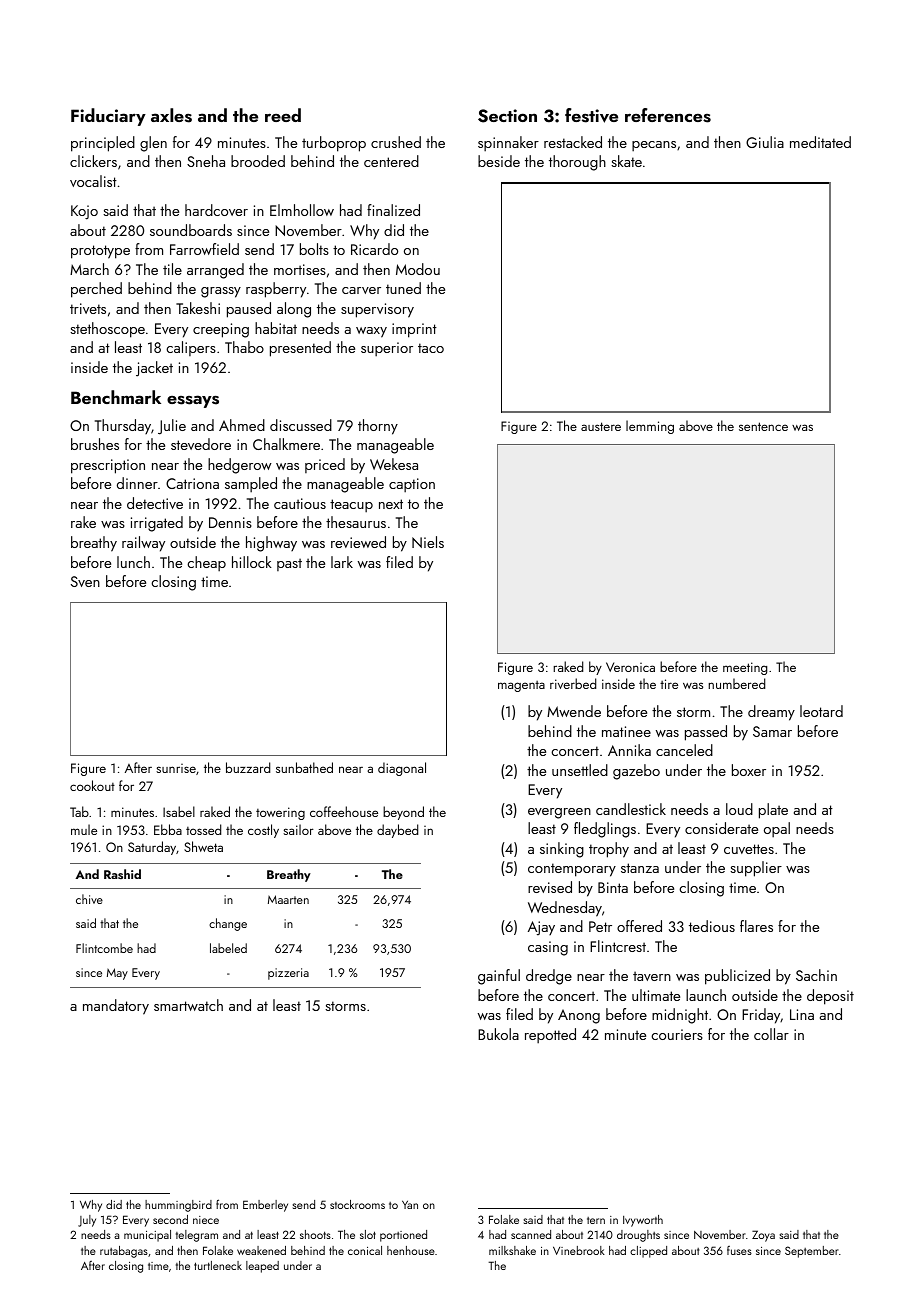 The height and width of the page is (1308, 924). What do you see at coordinates (763, 426) in the page?
I see `sentence` at bounding box center [763, 426].
